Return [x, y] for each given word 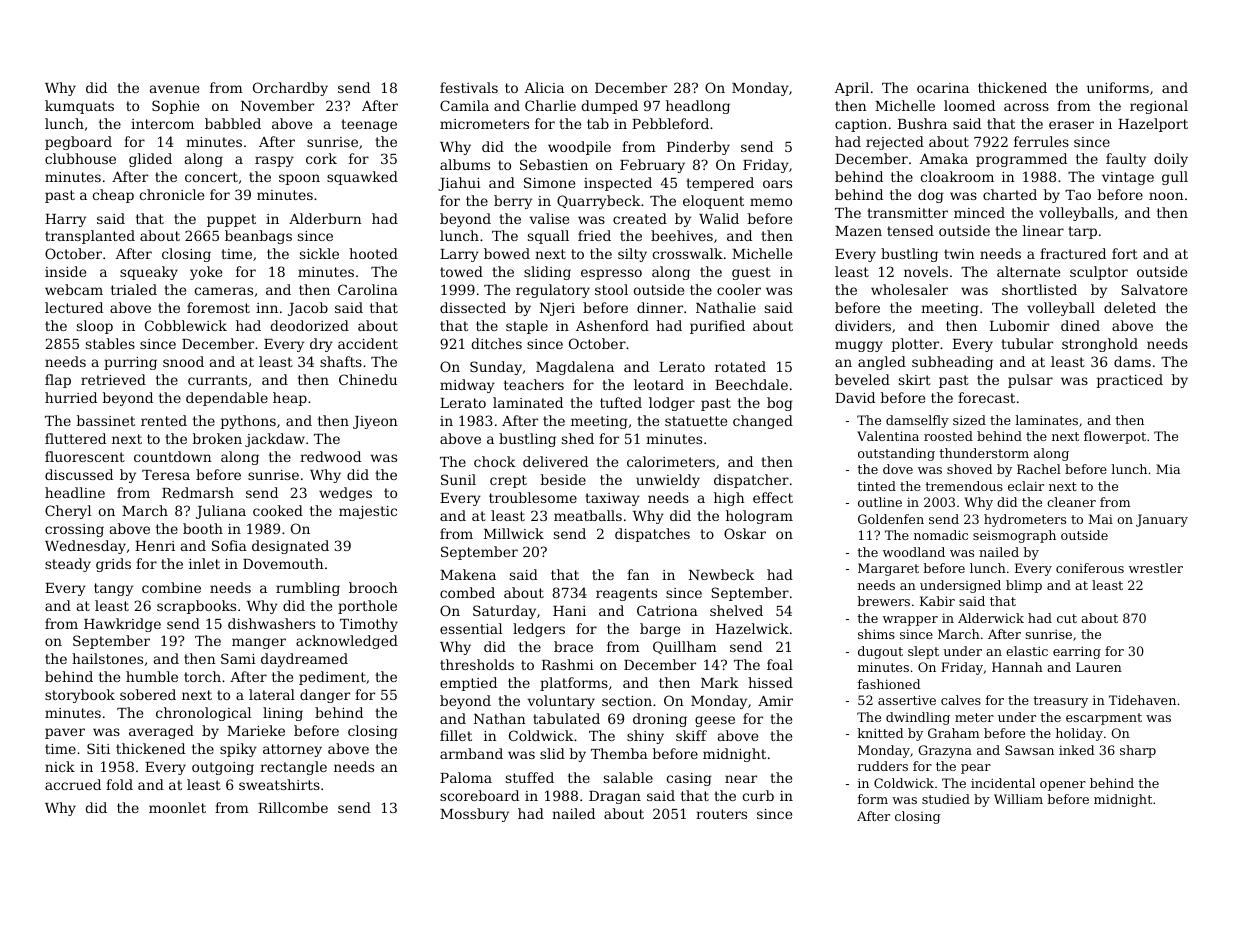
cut [1067, 618]
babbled [233, 123]
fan [638, 574]
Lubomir [1019, 325]
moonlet [177, 807]
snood [183, 361]
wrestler [1156, 568]
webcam [74, 289]
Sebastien [554, 164]
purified [717, 327]
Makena [468, 574]
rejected [895, 143]
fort [1125, 253]
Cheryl [68, 512]
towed [461, 271]
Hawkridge [122, 625]
